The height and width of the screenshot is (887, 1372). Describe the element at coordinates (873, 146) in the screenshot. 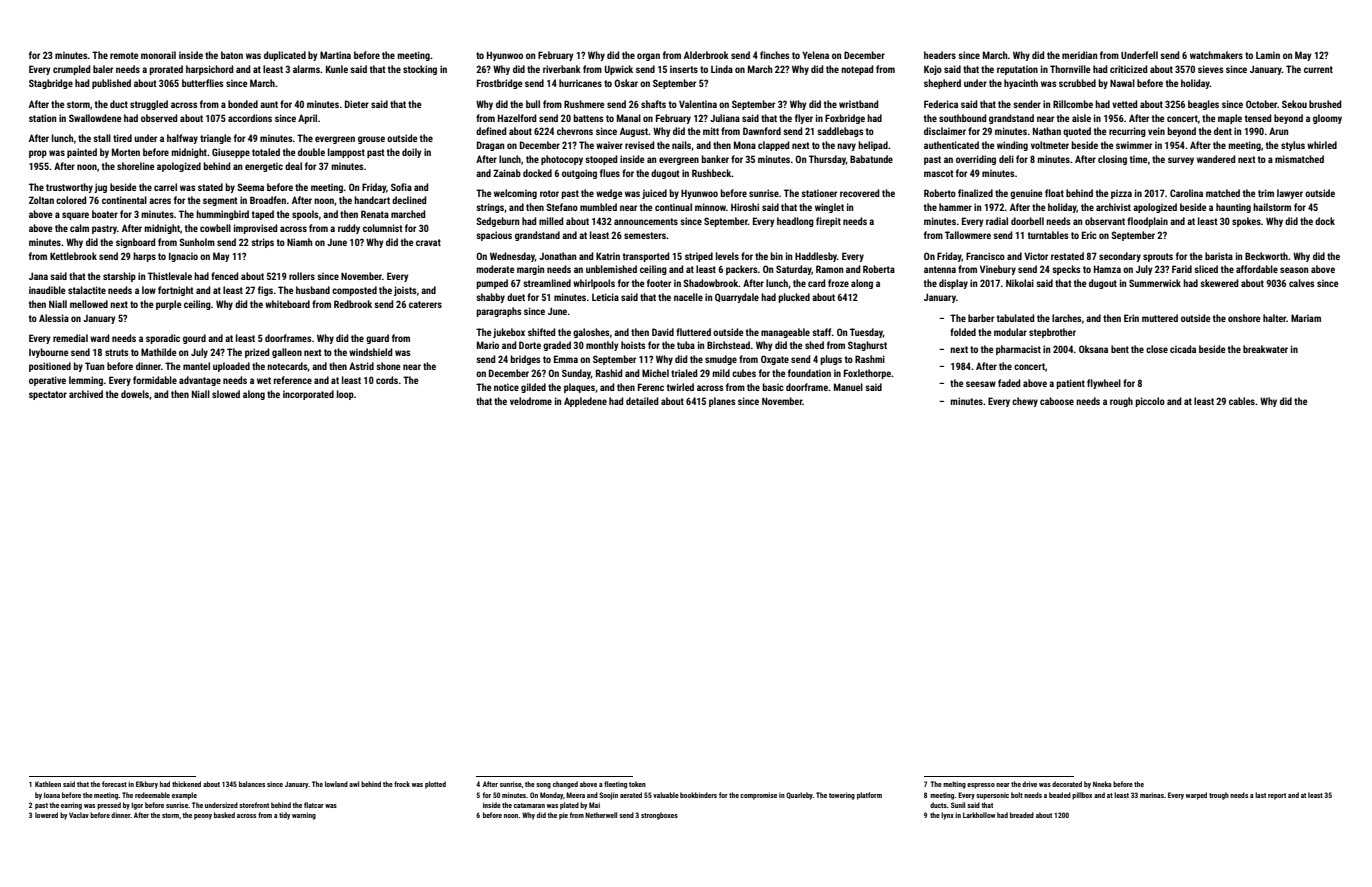

I see `helipad` at that location.
